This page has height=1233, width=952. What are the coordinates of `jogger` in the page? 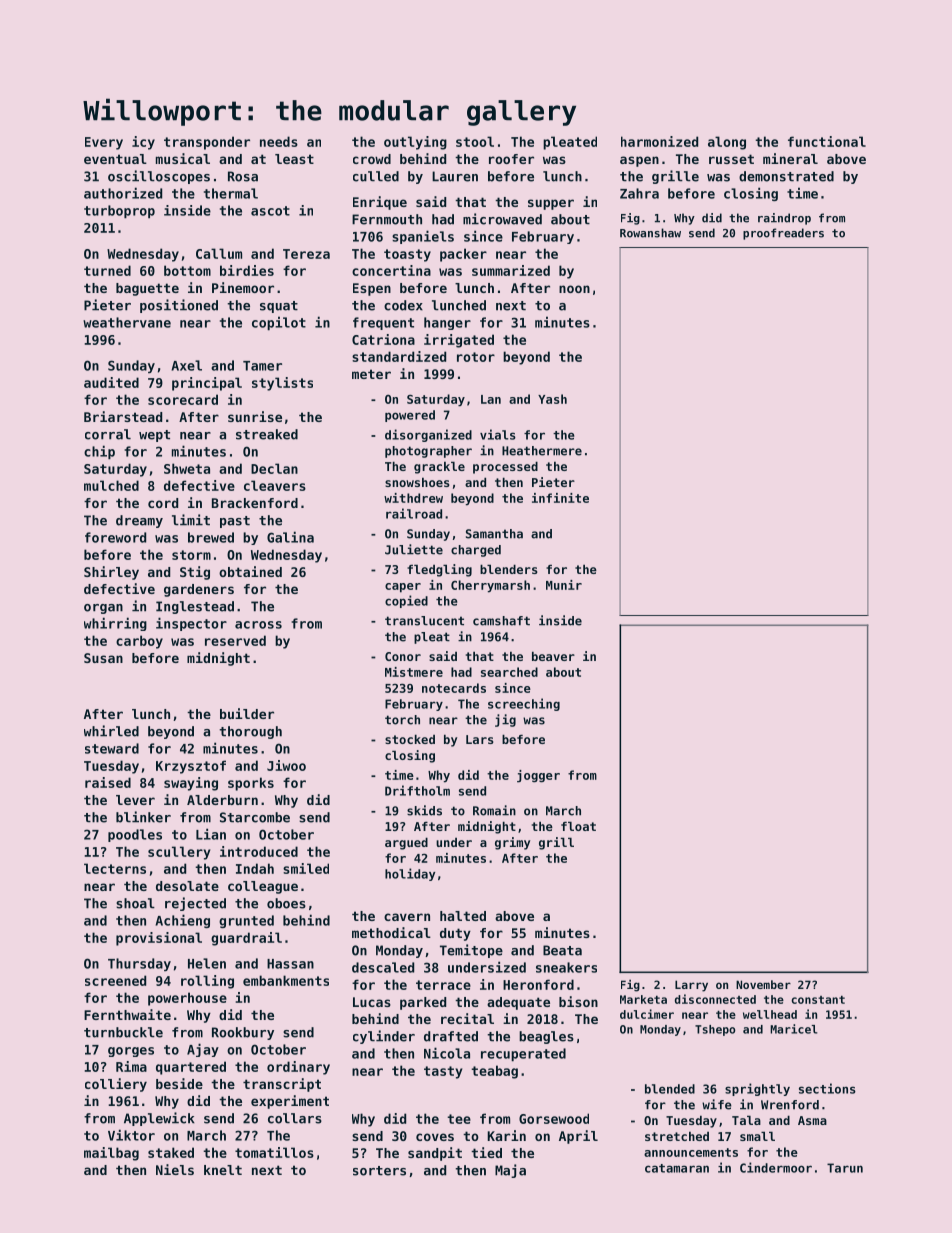 It's located at (538, 776).
